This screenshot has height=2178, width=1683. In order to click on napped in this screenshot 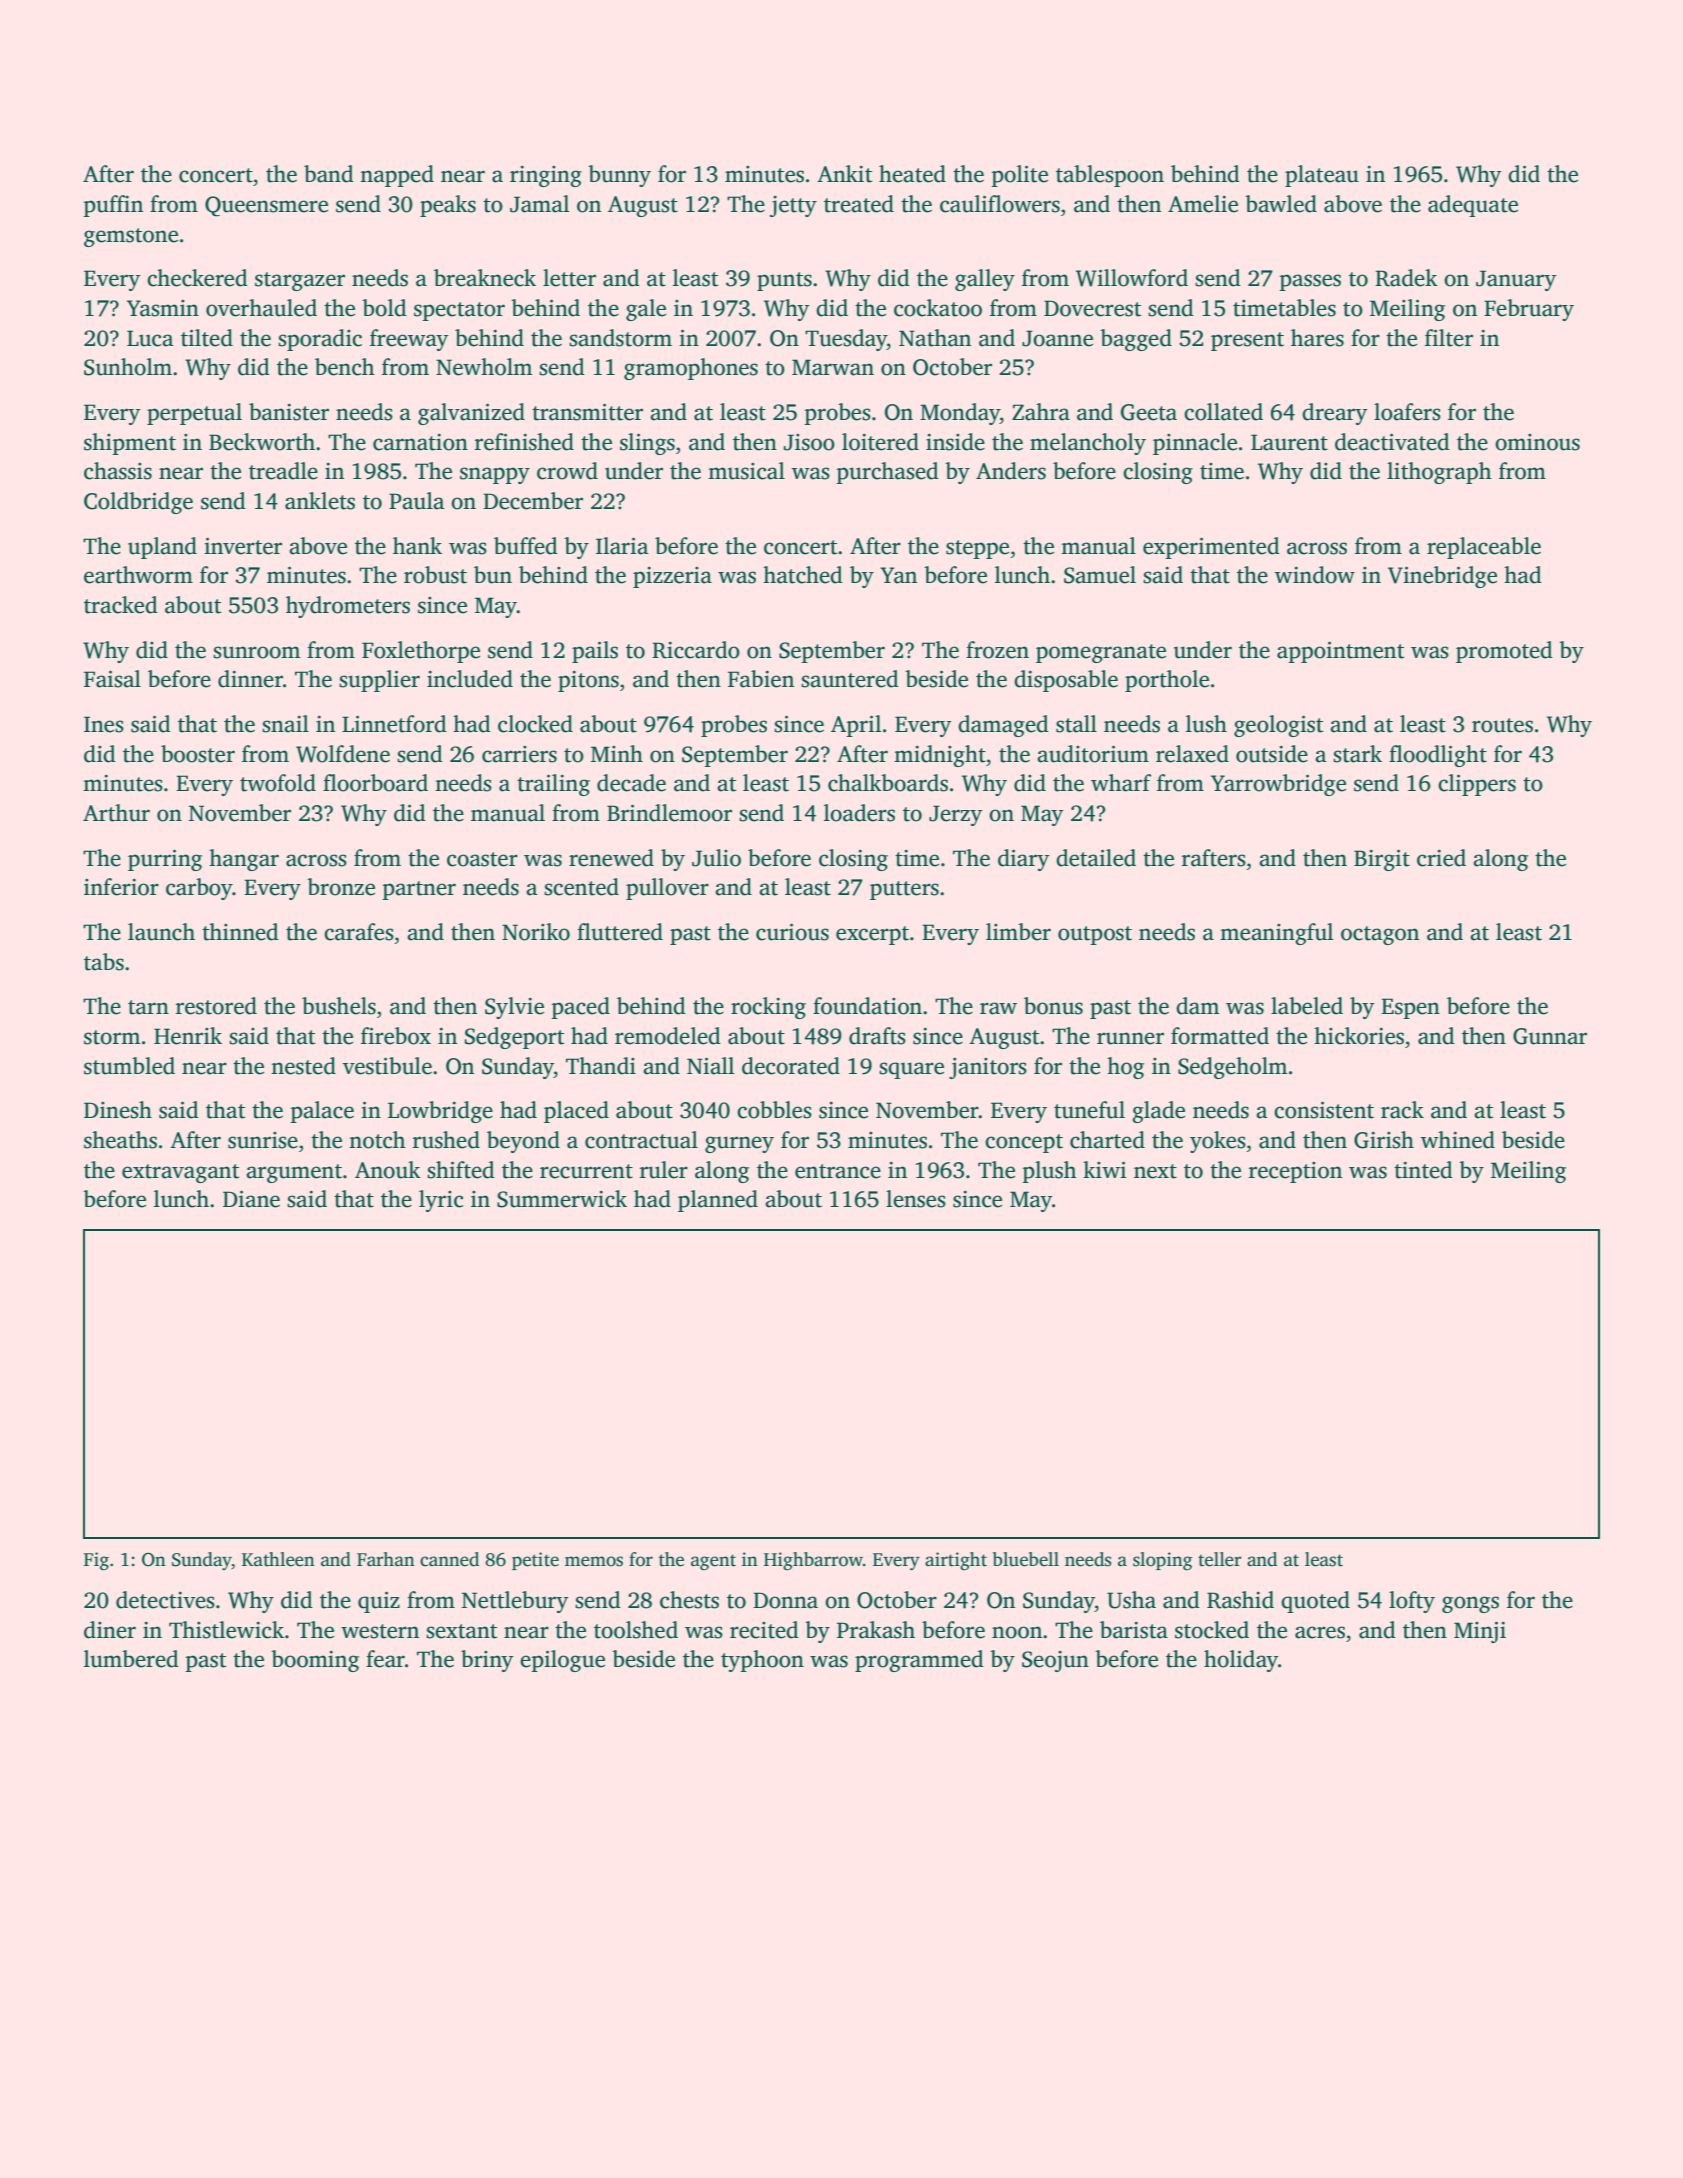, I will do `click(397, 176)`.
